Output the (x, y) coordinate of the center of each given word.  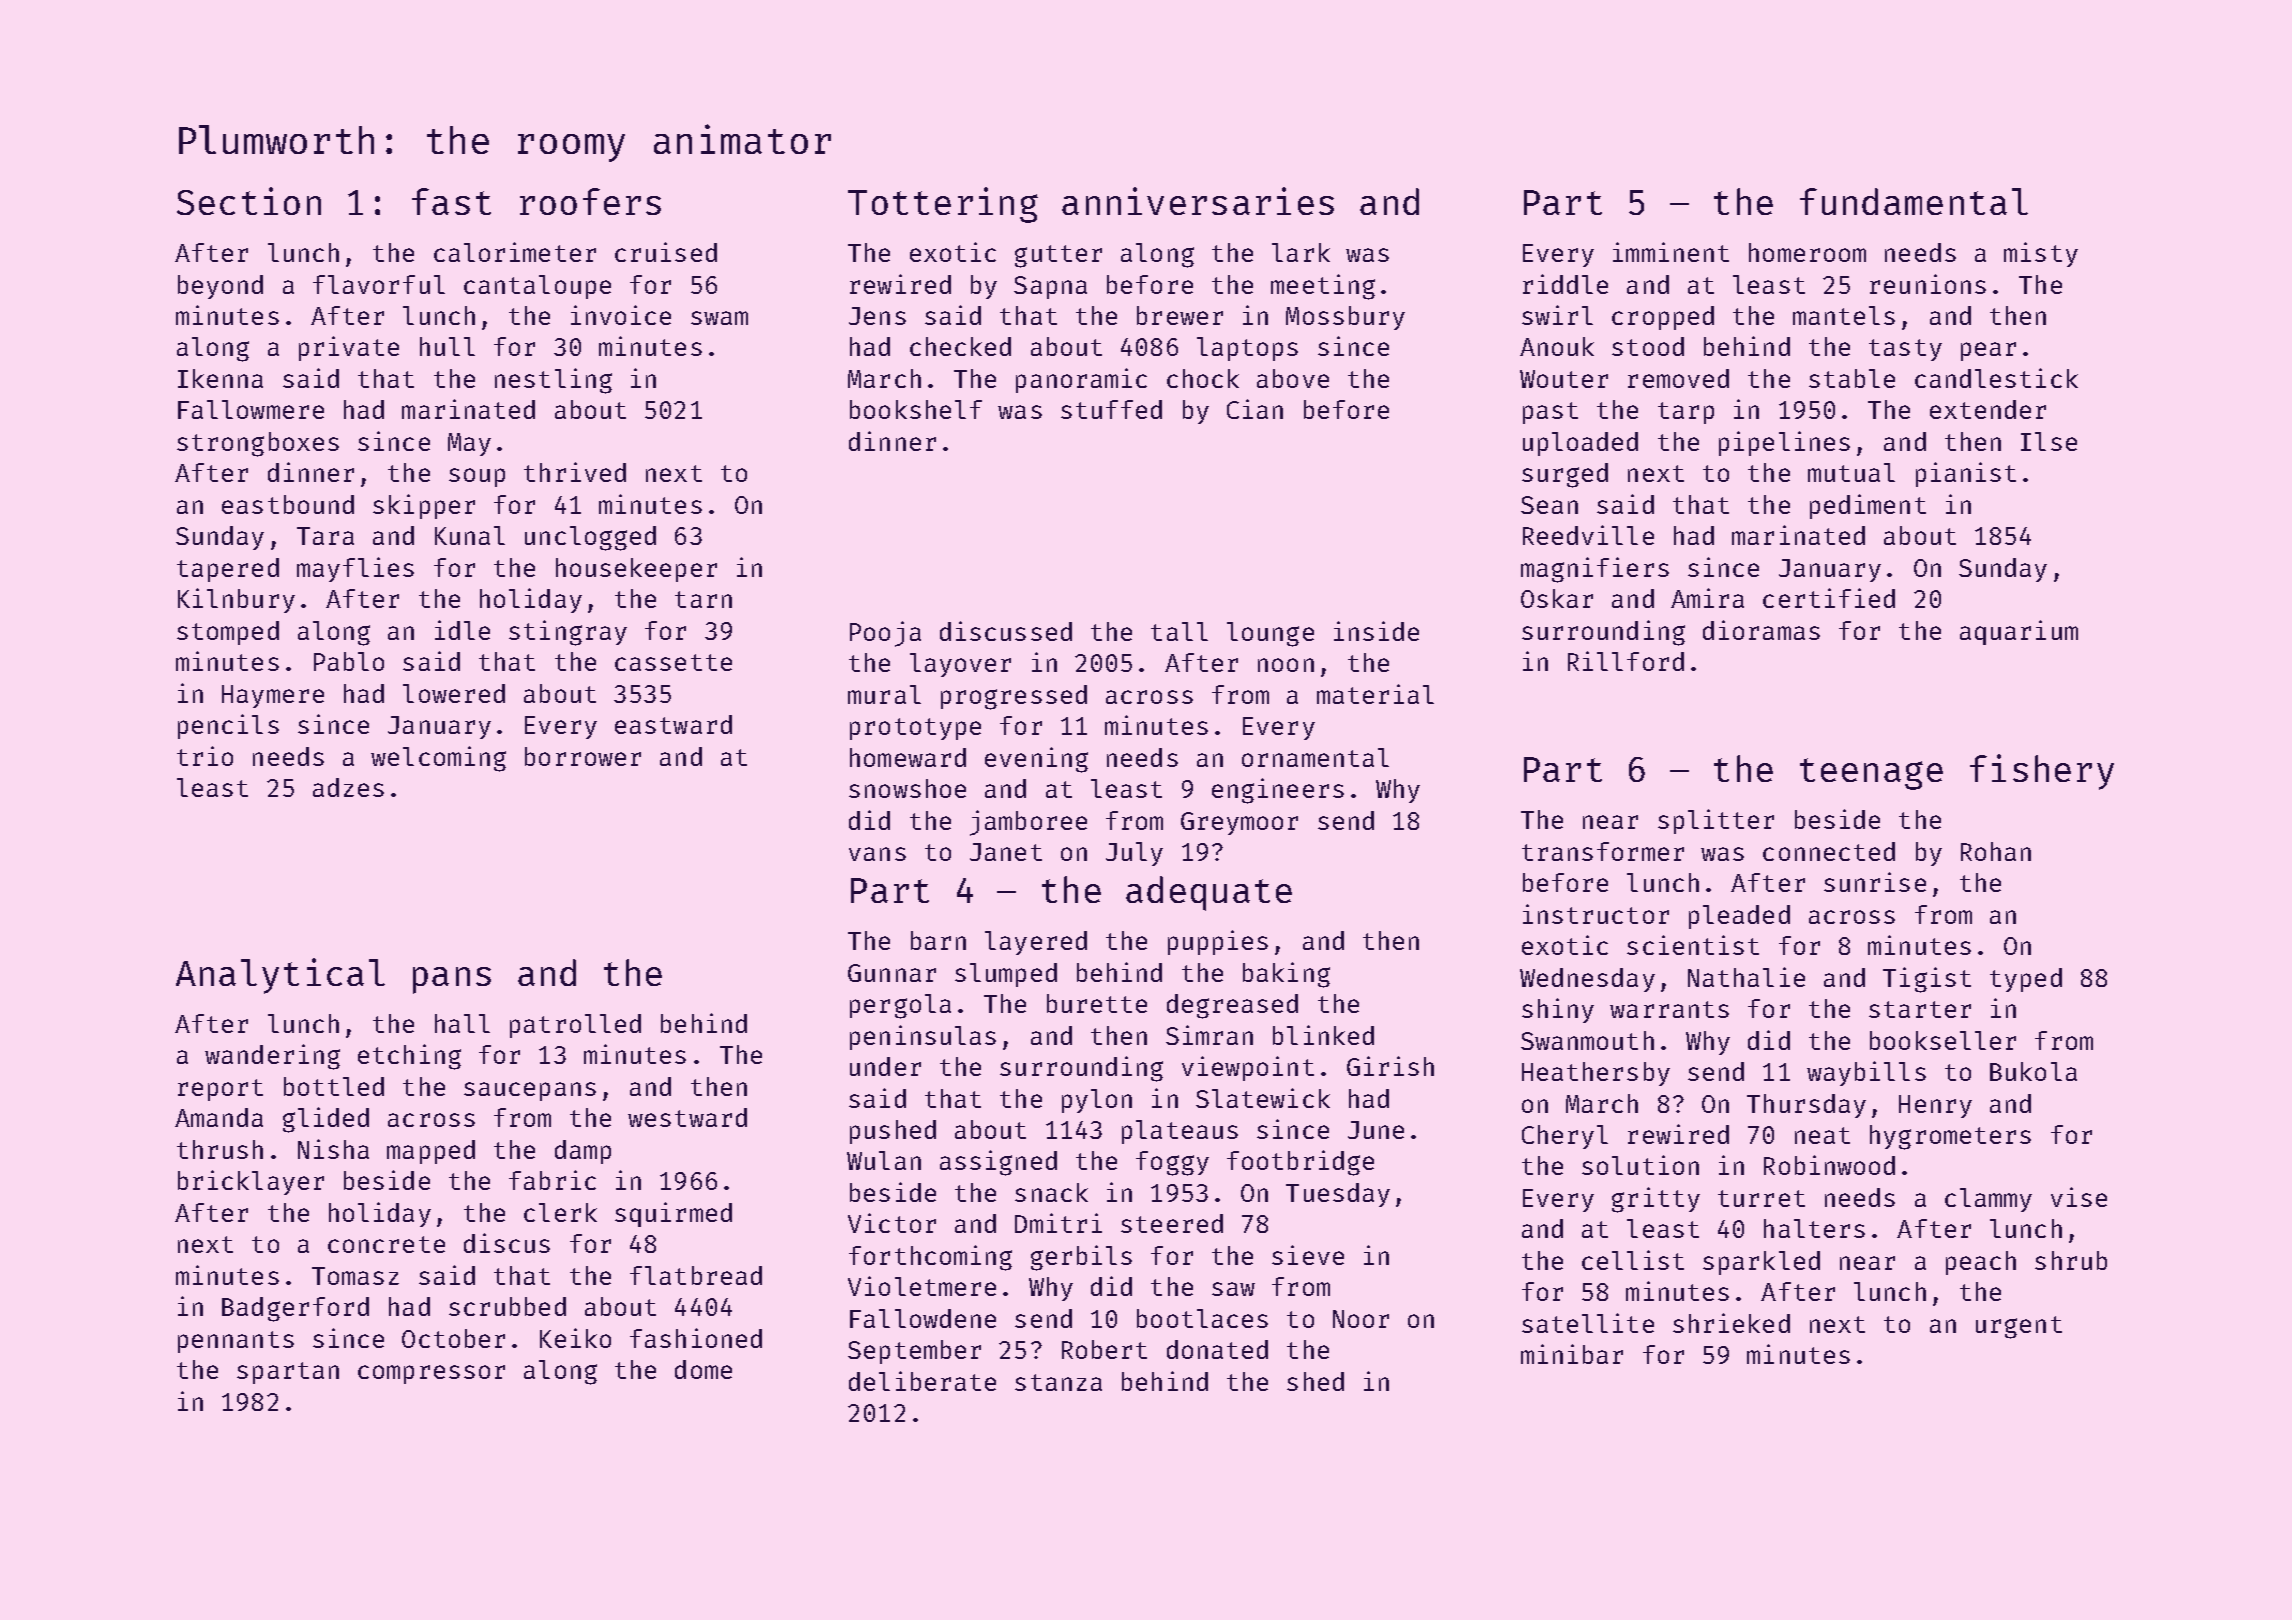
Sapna (1050, 287)
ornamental (1315, 757)
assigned (998, 1163)
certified (1829, 598)
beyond (220, 287)
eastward (673, 724)
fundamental (1914, 201)
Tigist (1927, 980)
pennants (236, 1342)
